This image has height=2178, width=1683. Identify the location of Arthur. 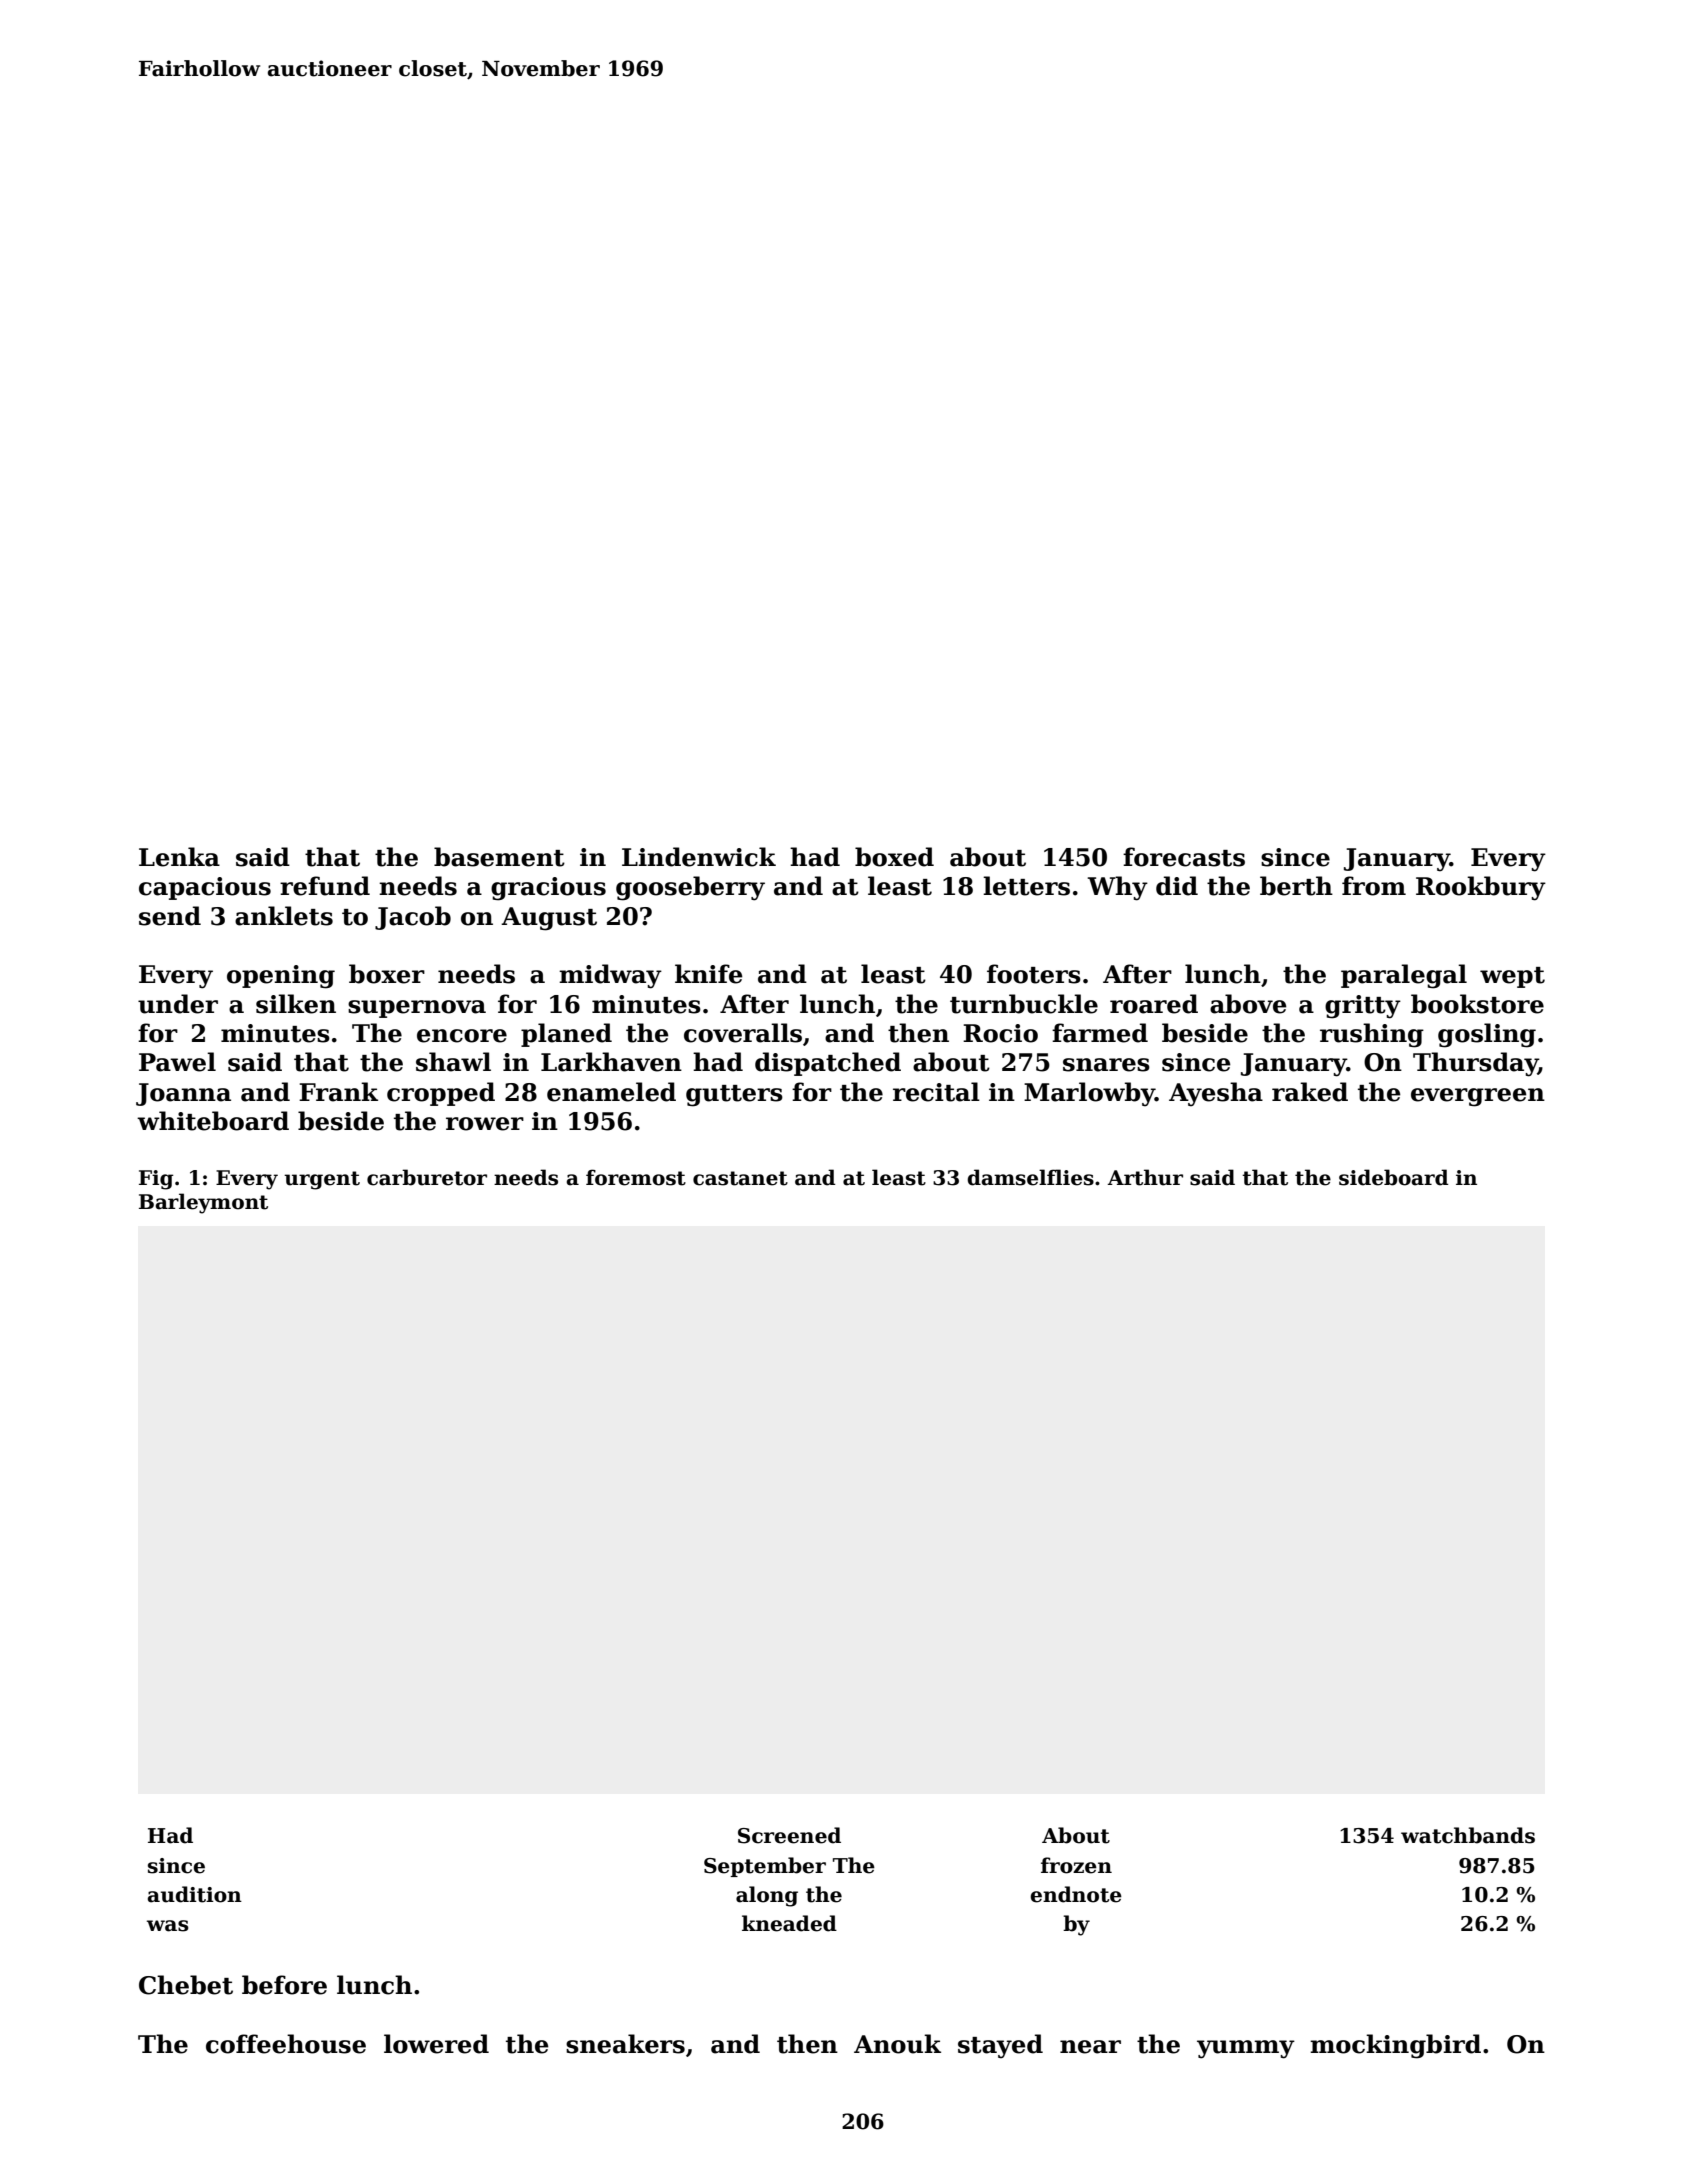
(1145, 1177).
